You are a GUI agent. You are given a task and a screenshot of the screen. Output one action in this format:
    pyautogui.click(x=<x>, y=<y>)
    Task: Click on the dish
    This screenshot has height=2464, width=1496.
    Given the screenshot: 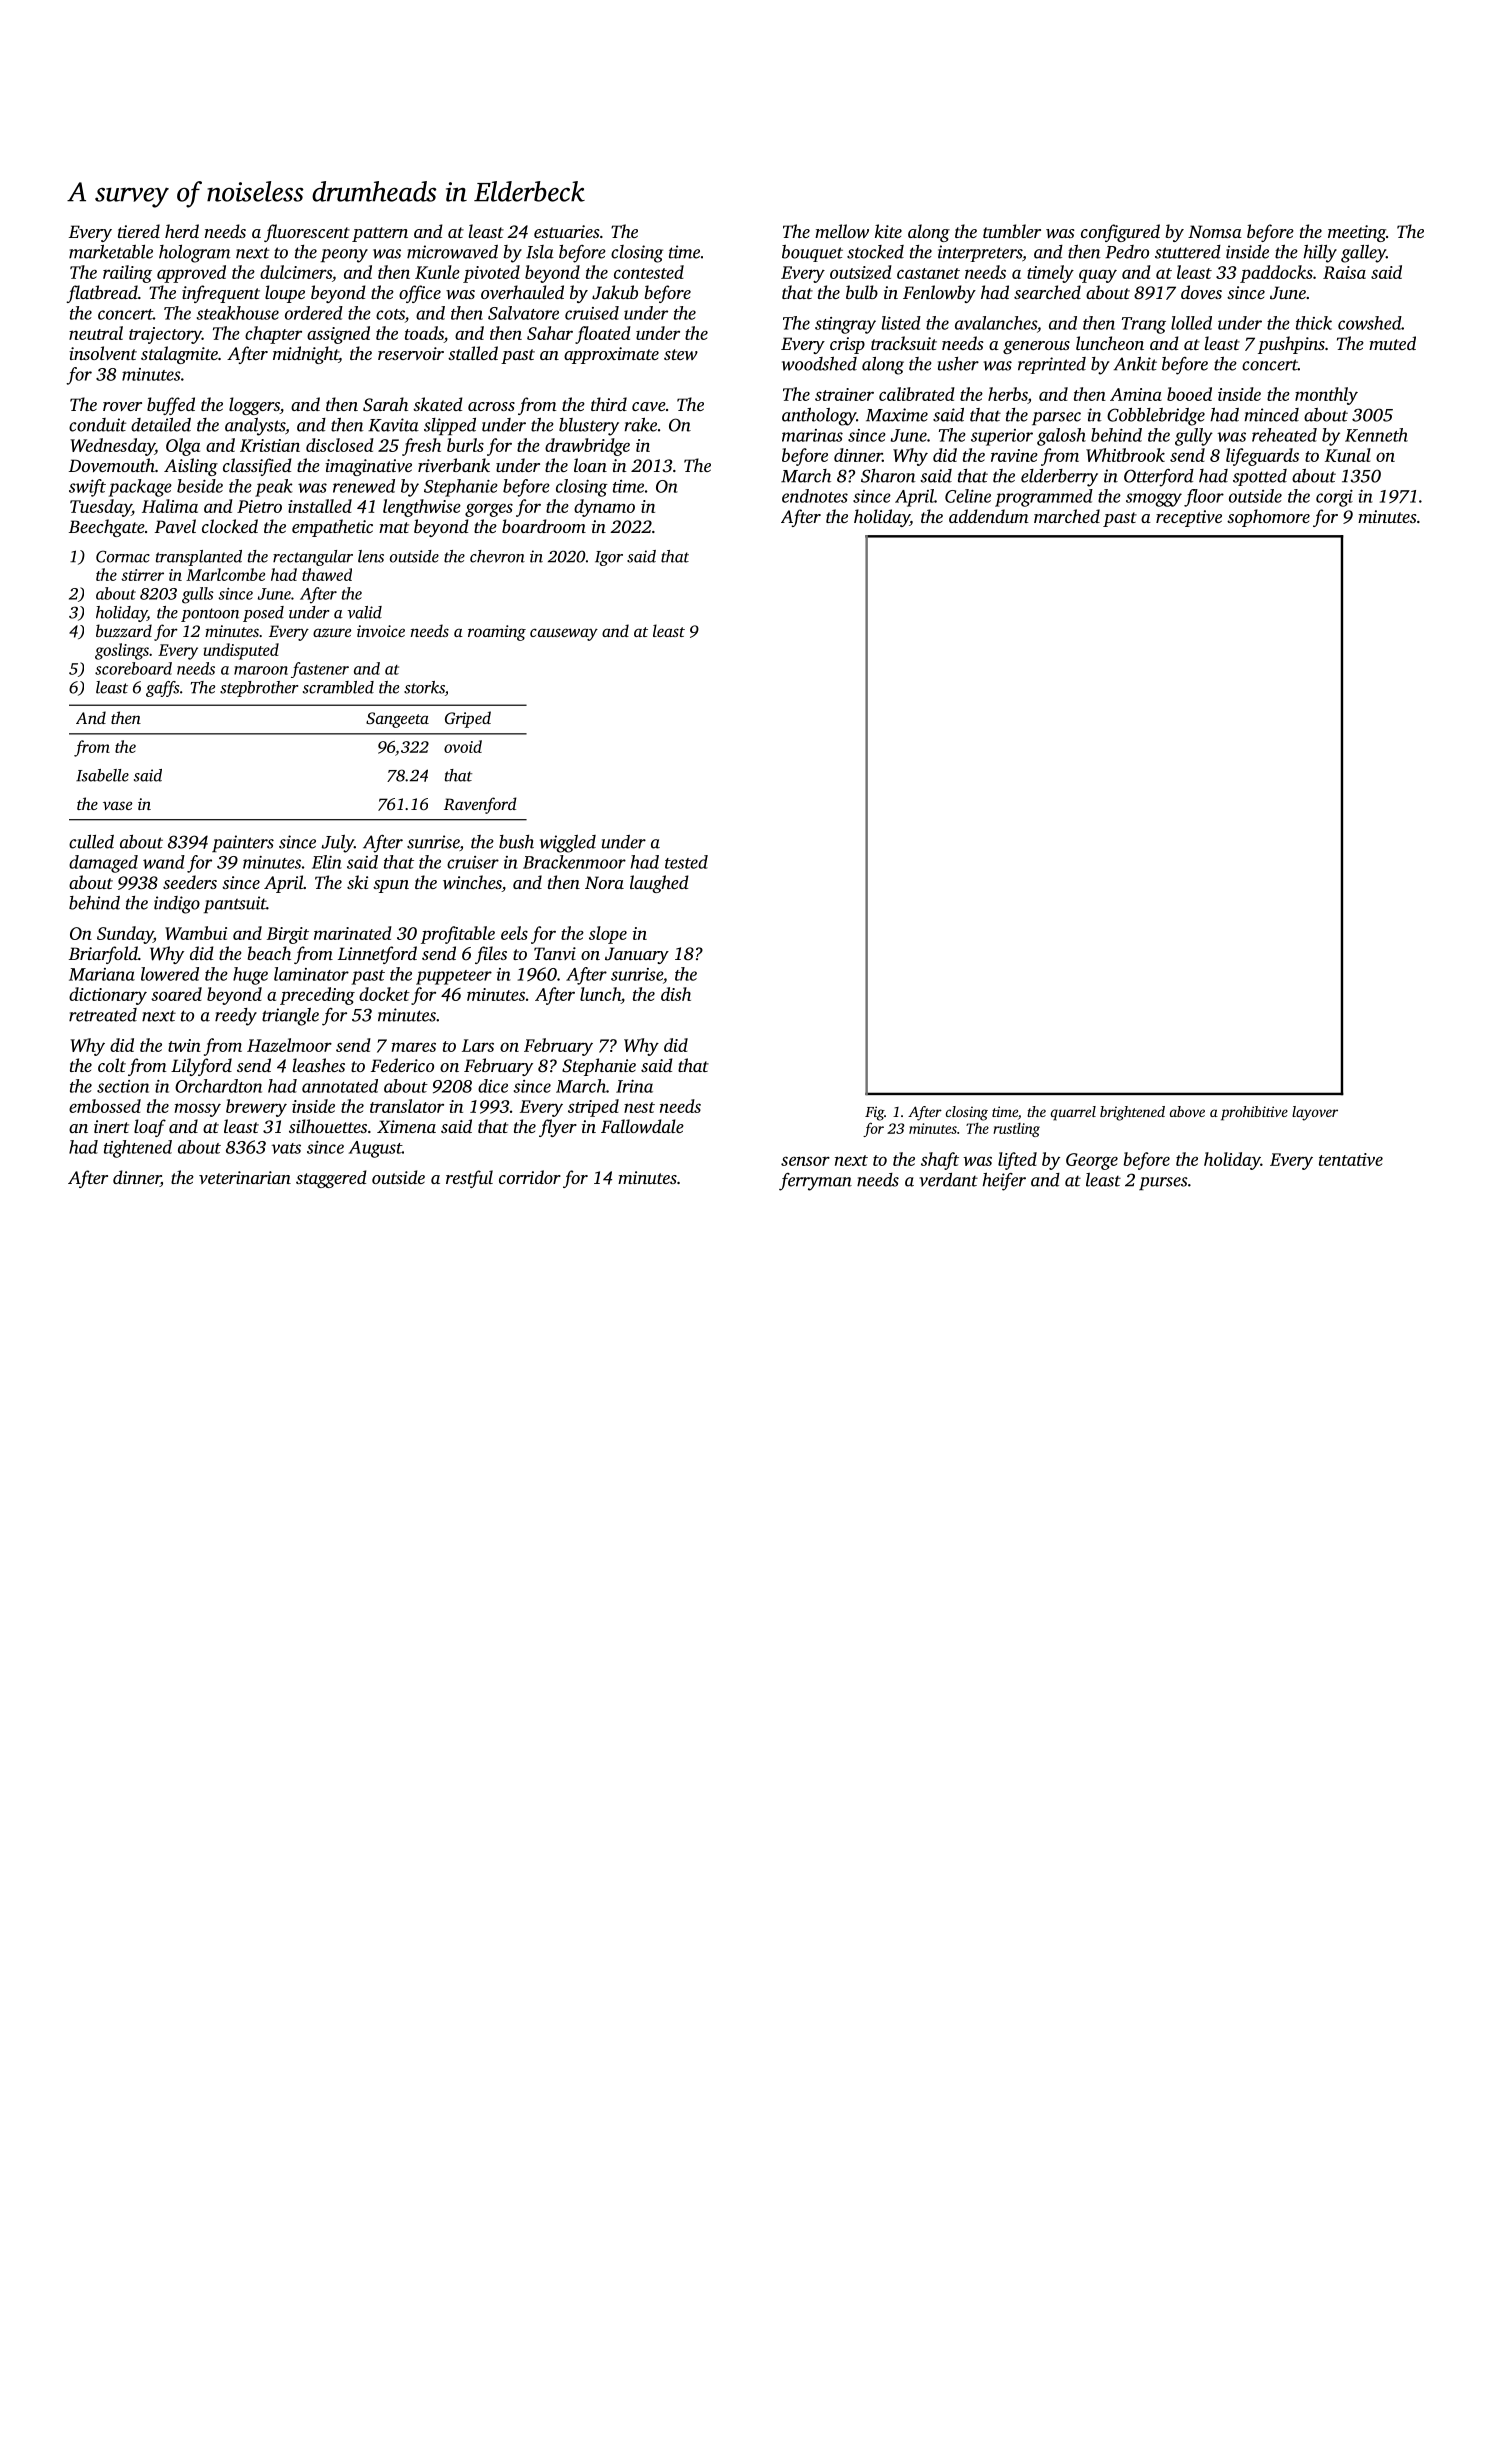 What is the action you would take?
    pyautogui.click(x=676, y=994)
